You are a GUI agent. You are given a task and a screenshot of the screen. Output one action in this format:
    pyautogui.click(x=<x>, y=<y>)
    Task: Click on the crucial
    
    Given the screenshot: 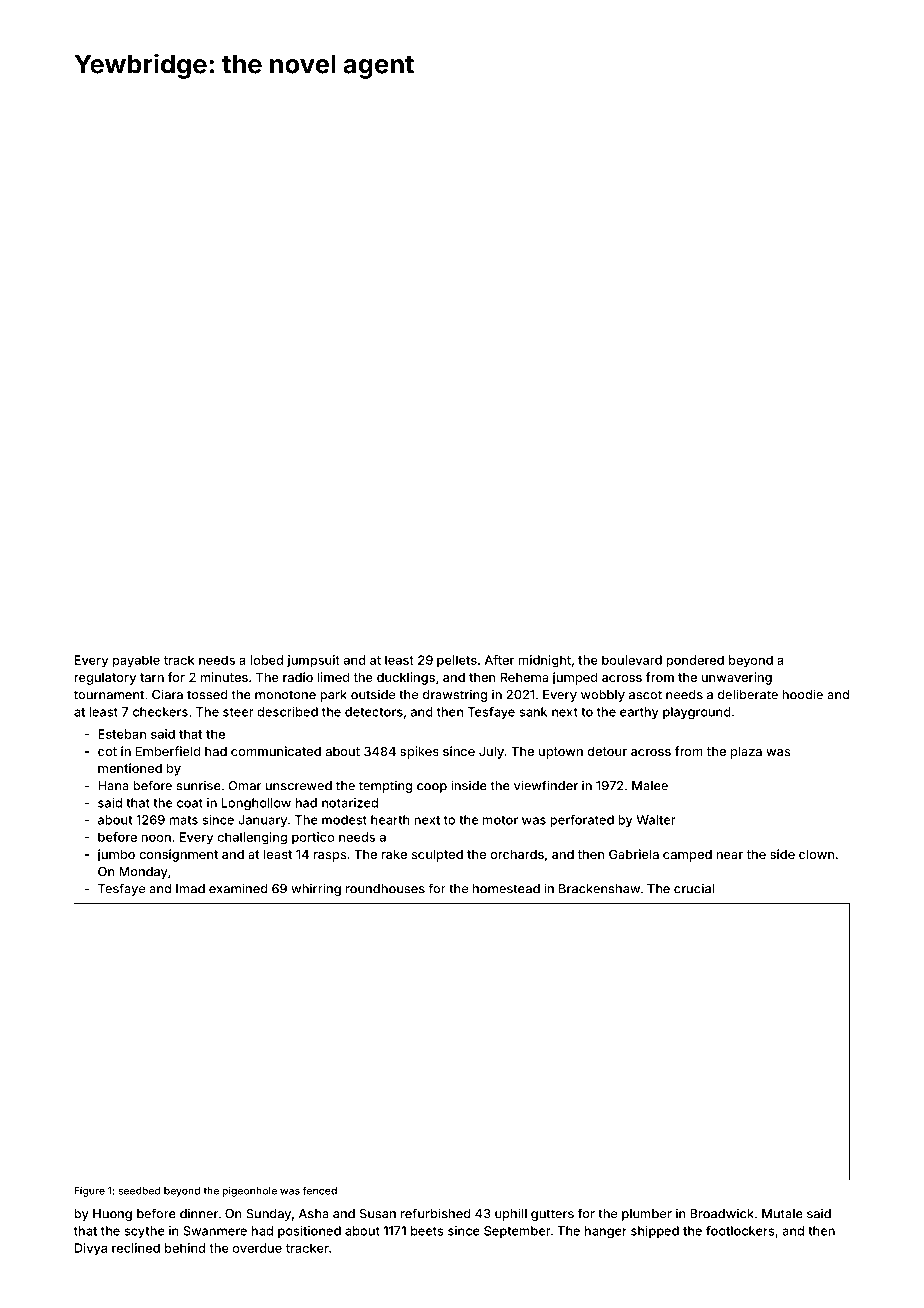 What is the action you would take?
    pyautogui.click(x=694, y=888)
